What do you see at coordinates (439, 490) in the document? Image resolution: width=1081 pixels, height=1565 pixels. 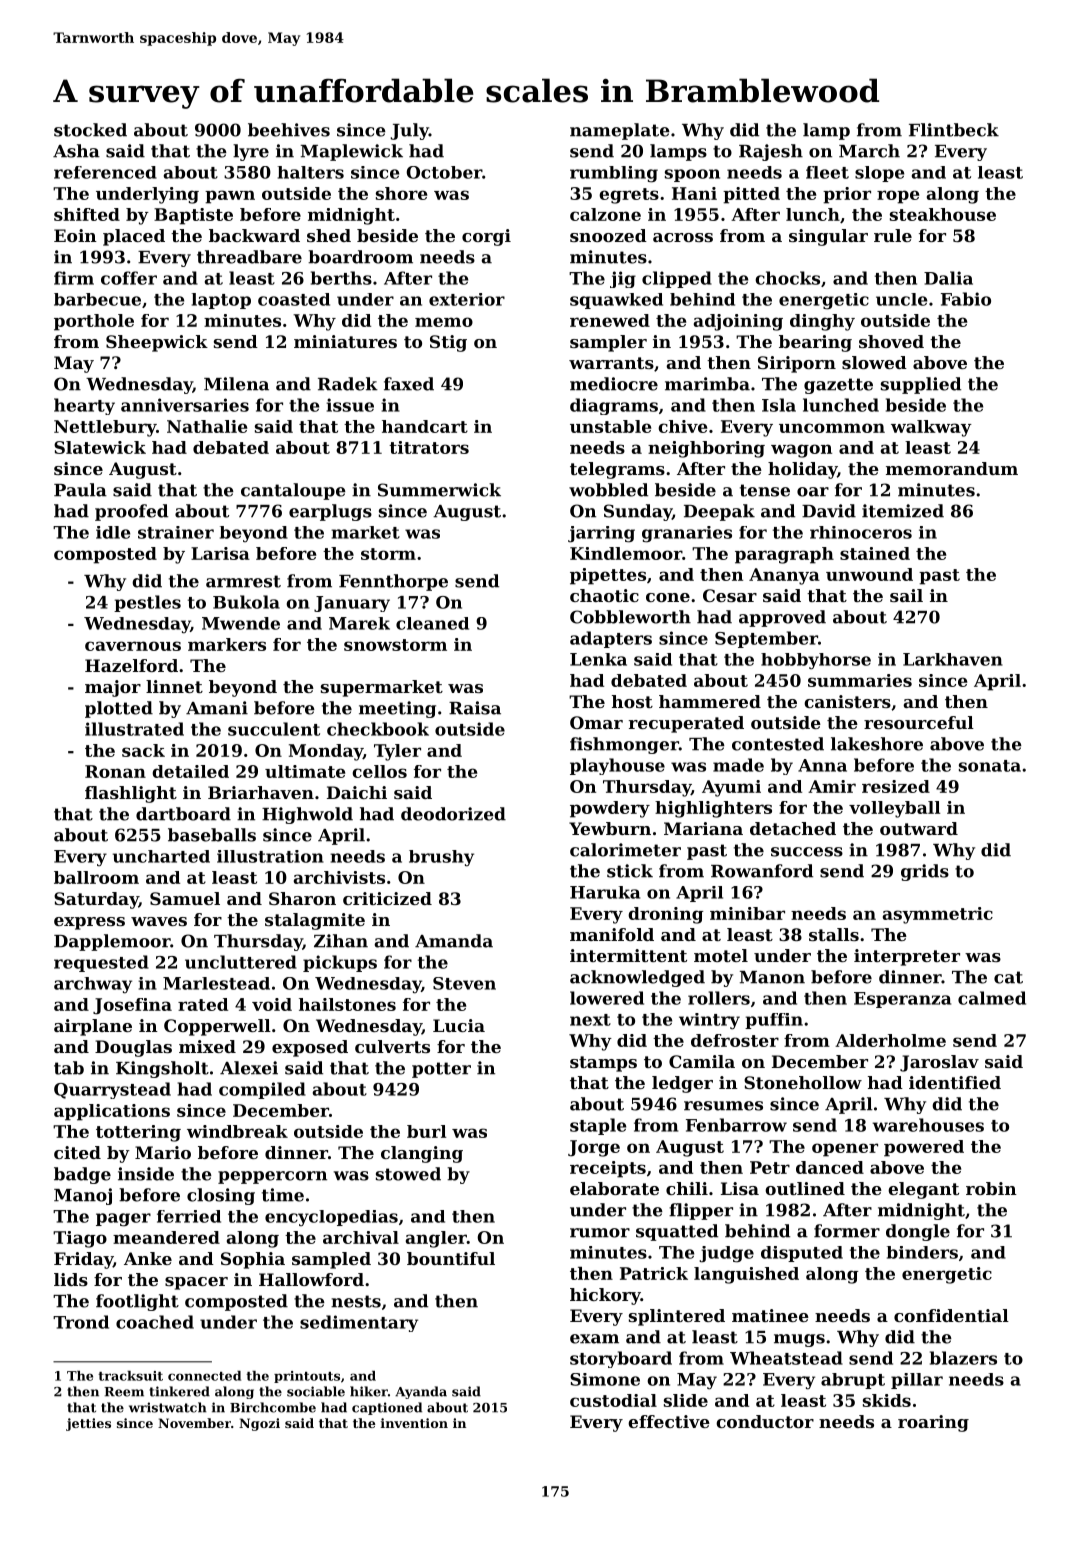 I see `Summerwick` at bounding box center [439, 490].
